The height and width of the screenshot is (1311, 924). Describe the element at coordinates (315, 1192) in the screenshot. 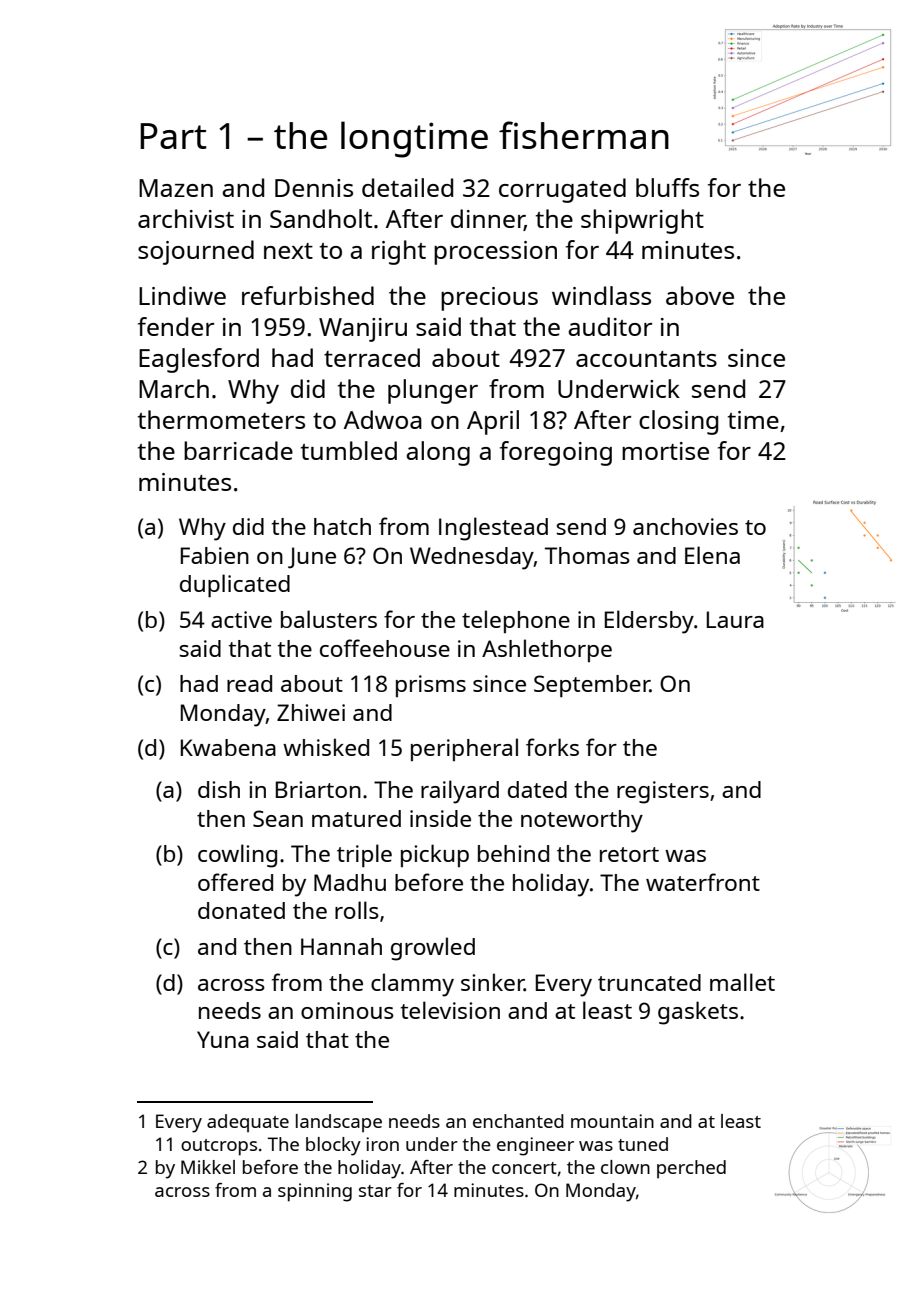

I see `spinning` at that location.
